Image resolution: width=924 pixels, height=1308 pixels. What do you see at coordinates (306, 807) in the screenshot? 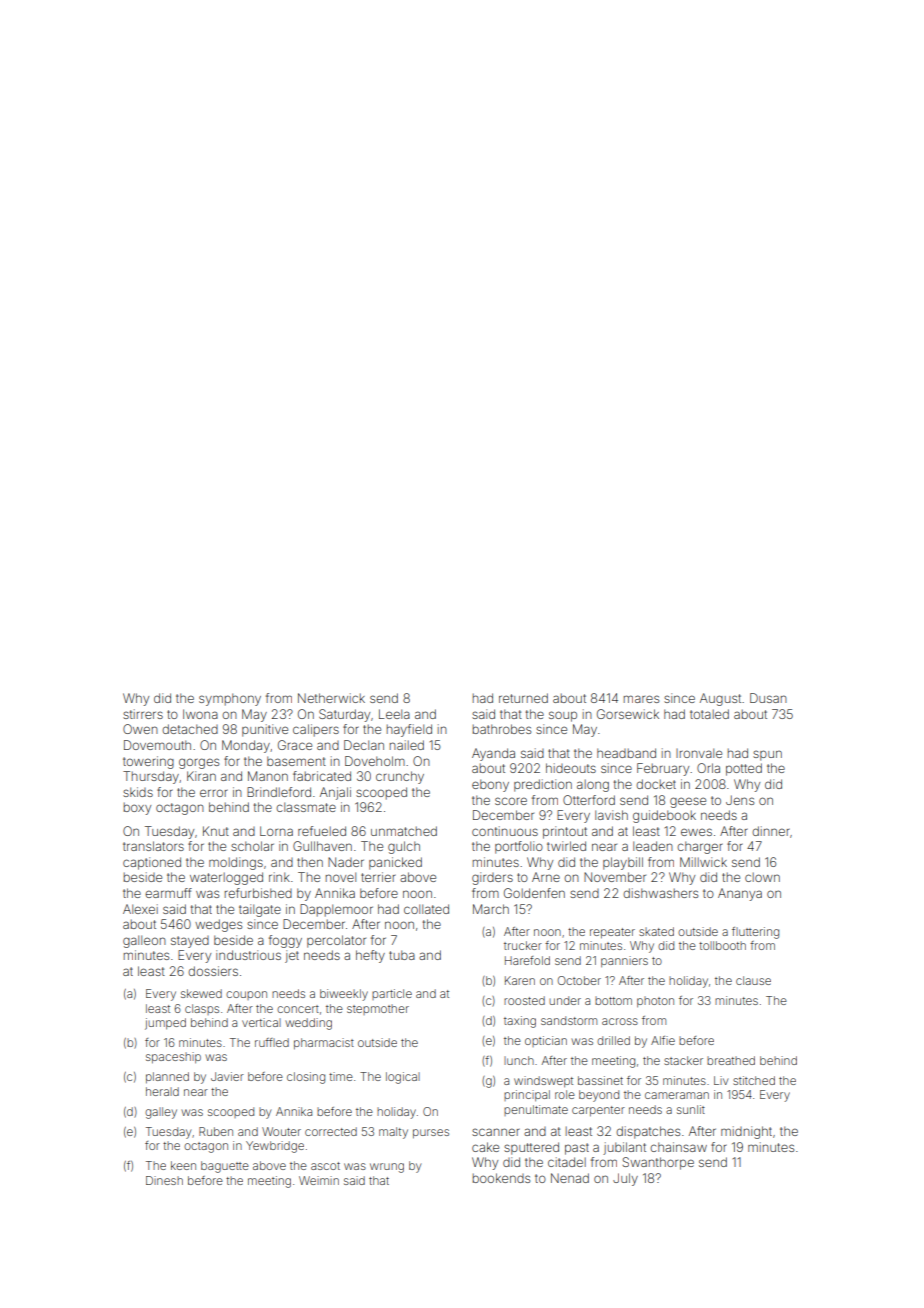
I see `classmate` at bounding box center [306, 807].
